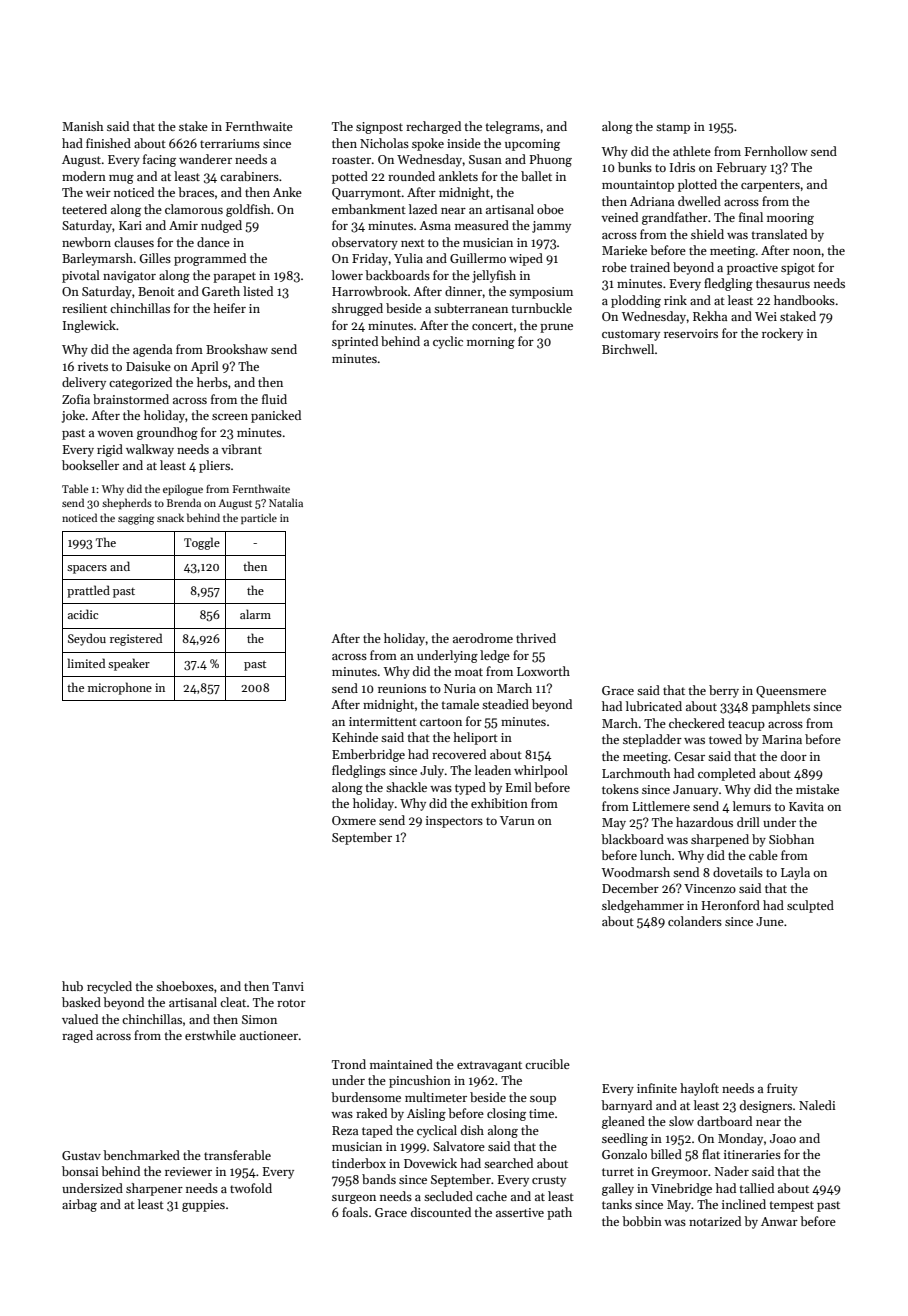 This screenshot has width=908, height=1316. I want to click on listed, so click(258, 291).
